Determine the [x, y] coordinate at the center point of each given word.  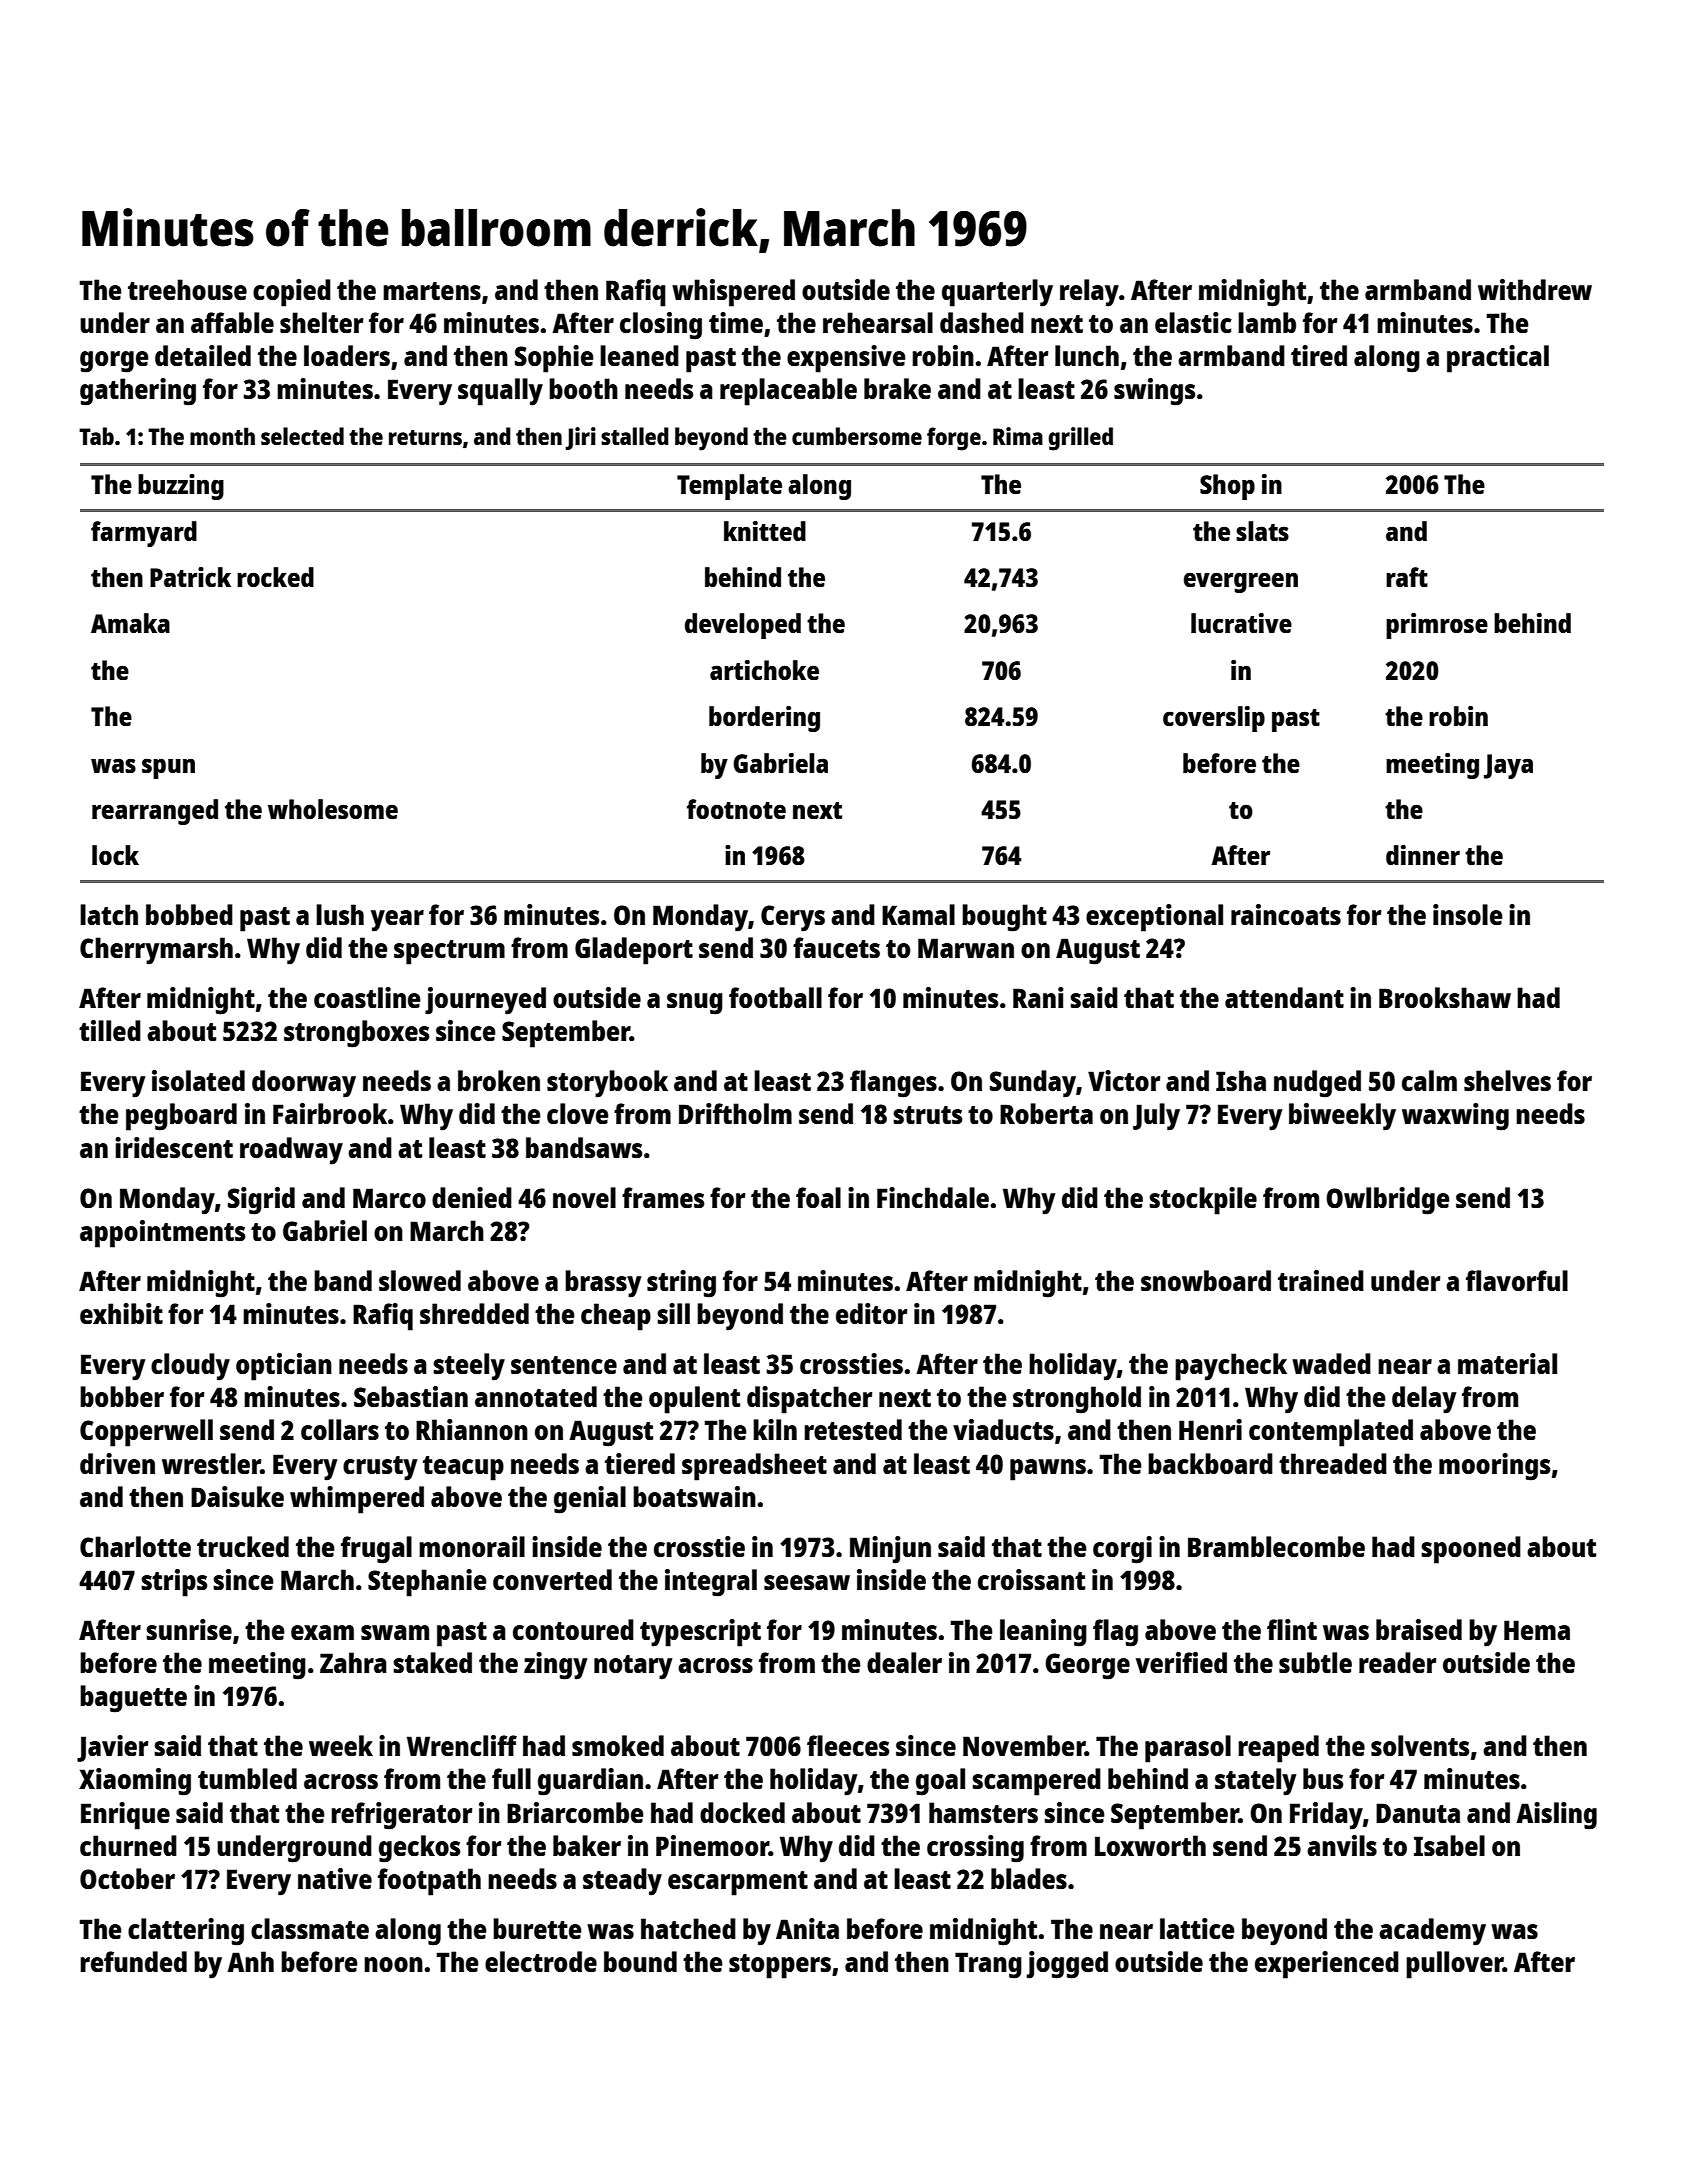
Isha [1241, 1080]
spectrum [449, 952]
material [1507, 1363]
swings [1154, 392]
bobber [122, 1396]
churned [128, 1845]
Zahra [353, 1662]
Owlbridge [1388, 1201]
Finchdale [933, 1197]
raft [1407, 577]
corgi [1122, 1550]
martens [432, 291]
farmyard [144, 534]
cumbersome [857, 436]
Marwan [966, 948]
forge [954, 439]
